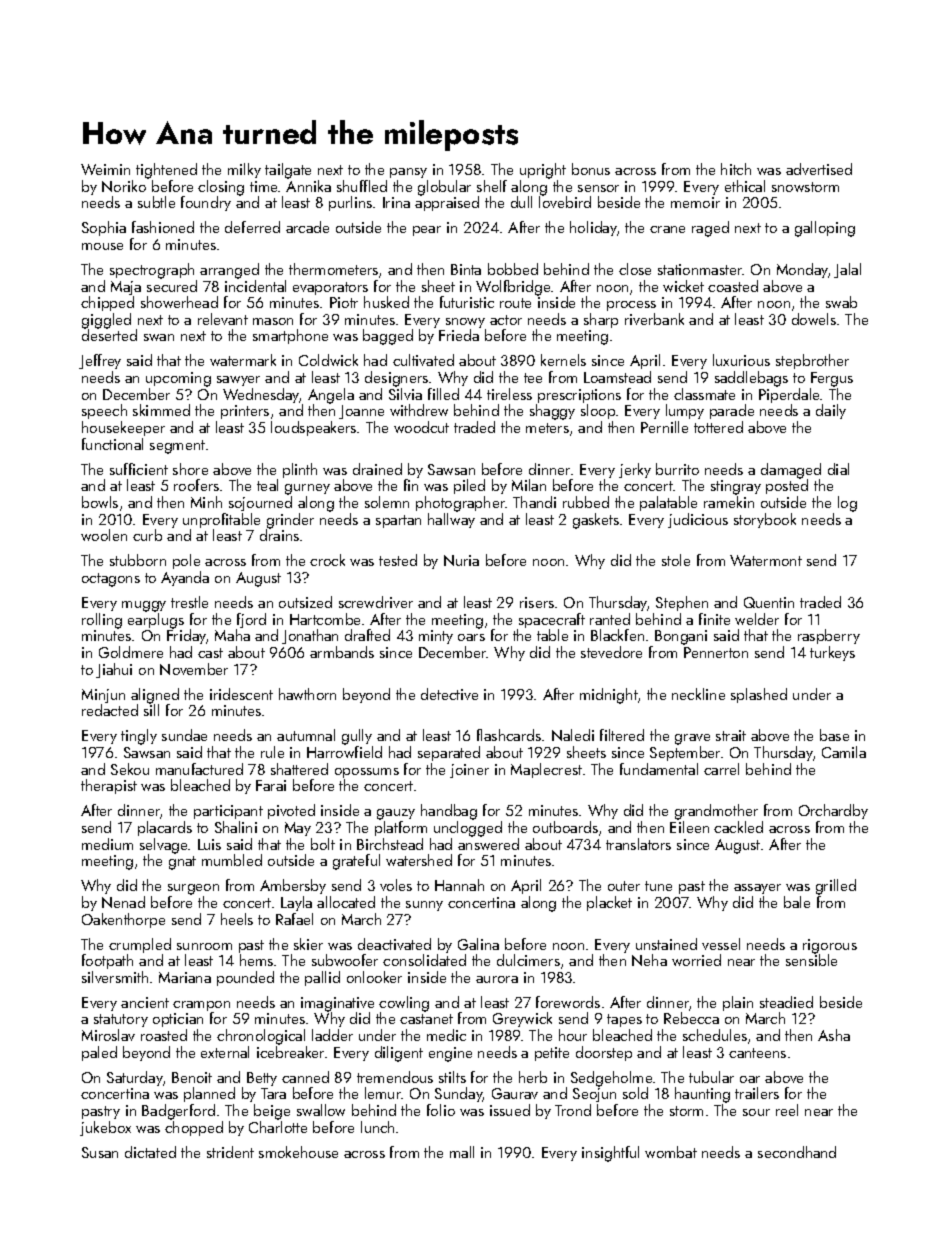 Image resolution: width=952 pixels, height=1233 pixels. I want to click on Naledi, so click(573, 735).
